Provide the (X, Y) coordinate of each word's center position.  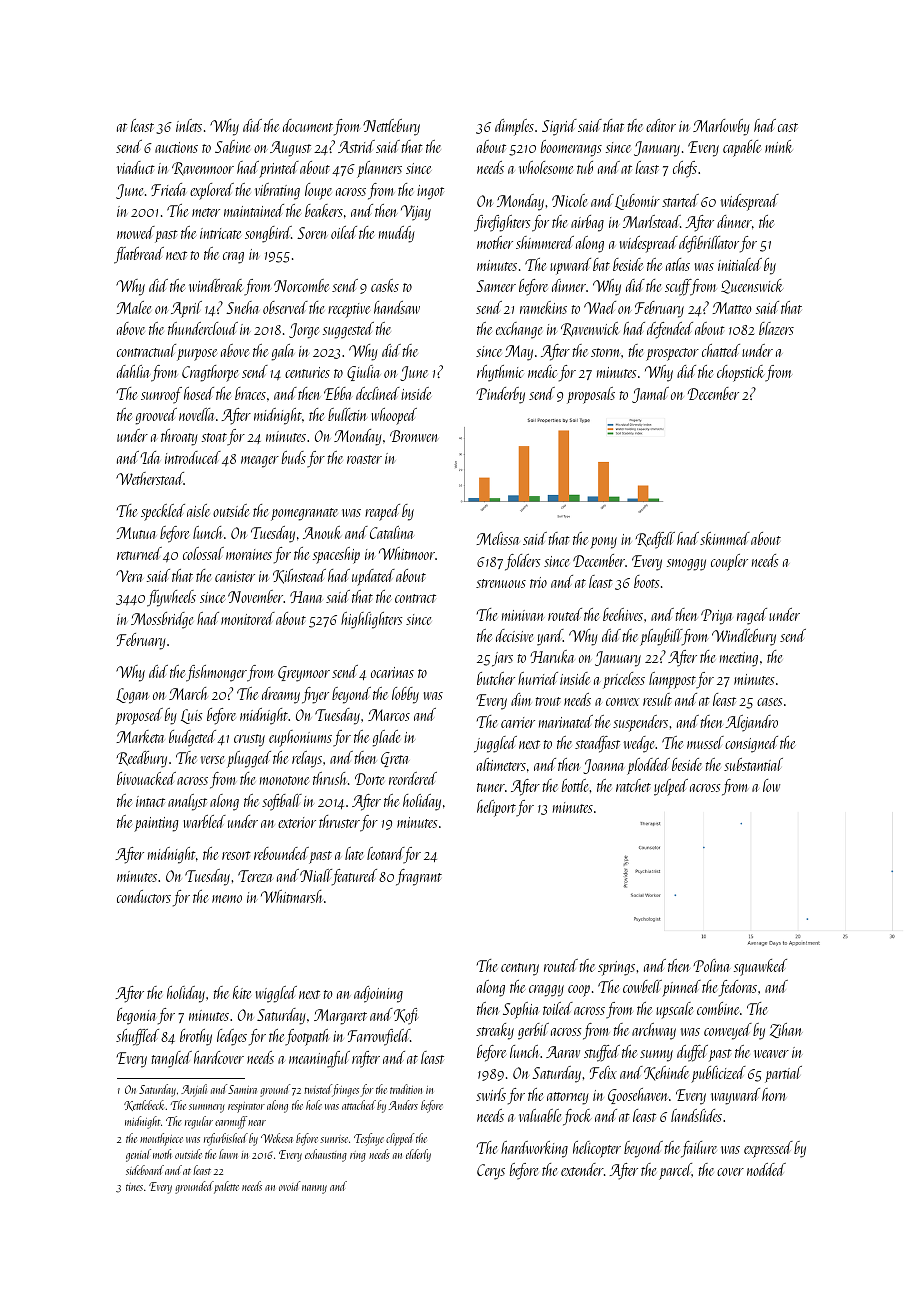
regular (199, 1122)
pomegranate (304, 514)
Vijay (416, 213)
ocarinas (392, 672)
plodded (648, 766)
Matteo (731, 308)
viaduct (136, 167)
